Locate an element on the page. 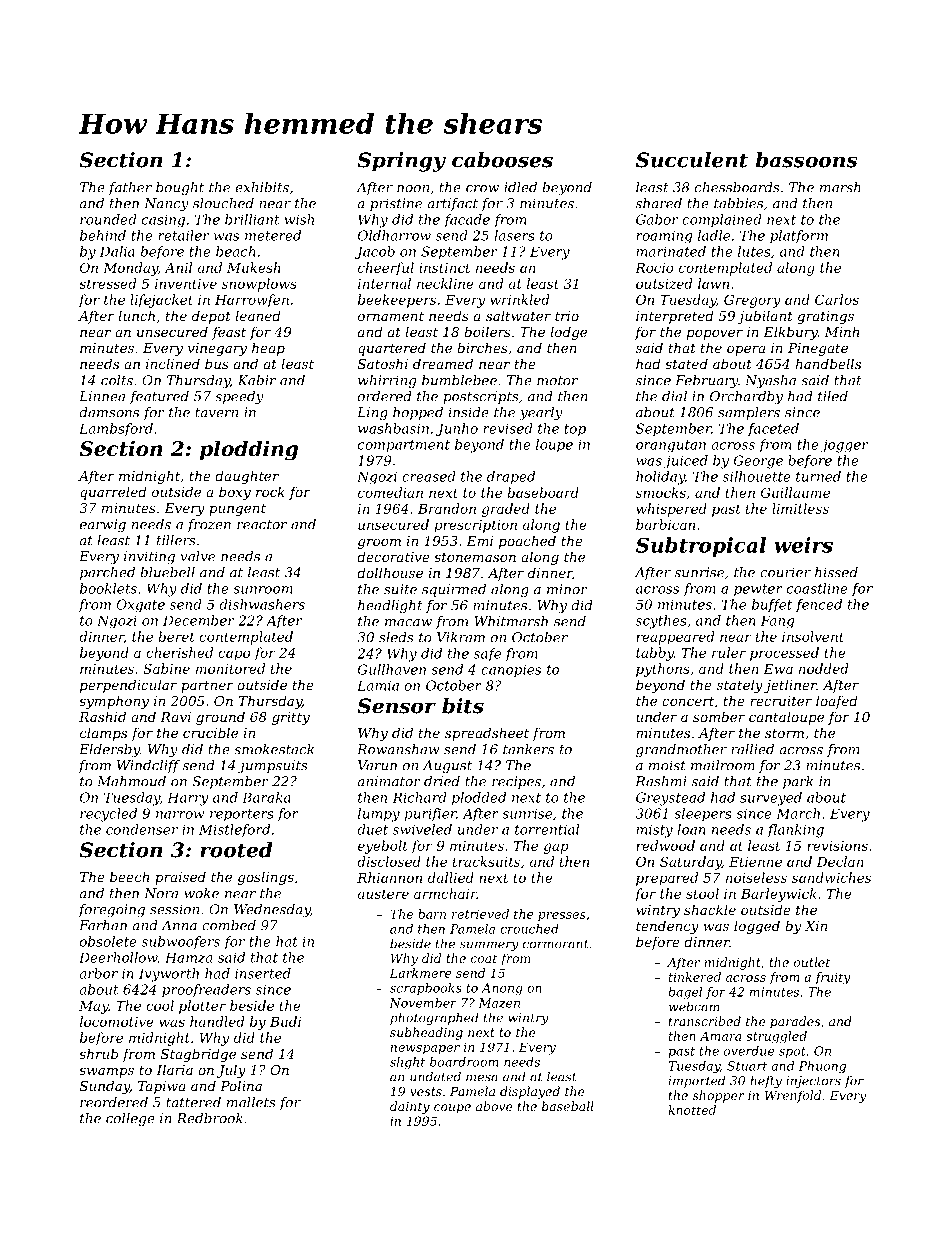  Junho is located at coordinates (457, 429).
